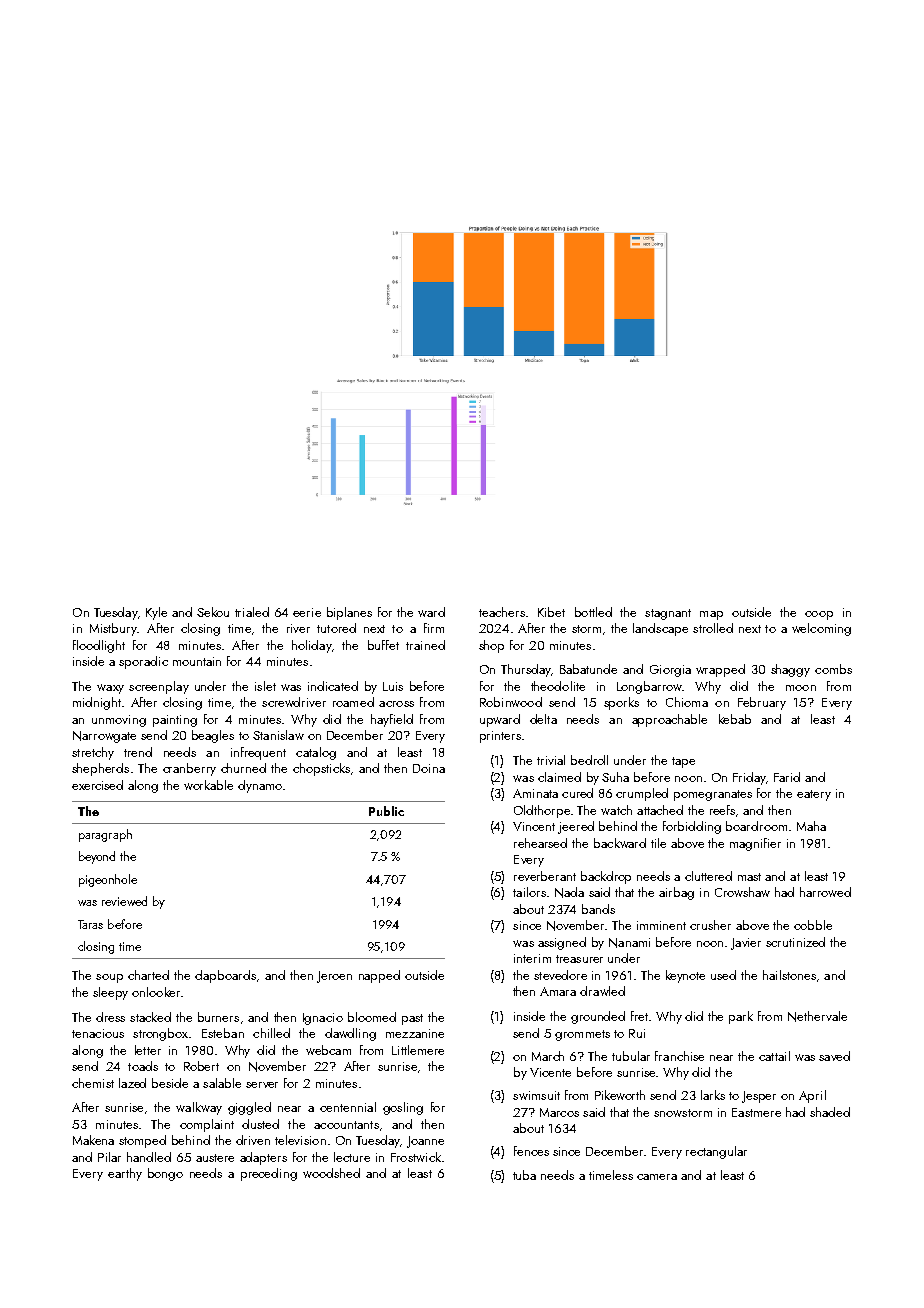  I want to click on approachable, so click(669, 720).
